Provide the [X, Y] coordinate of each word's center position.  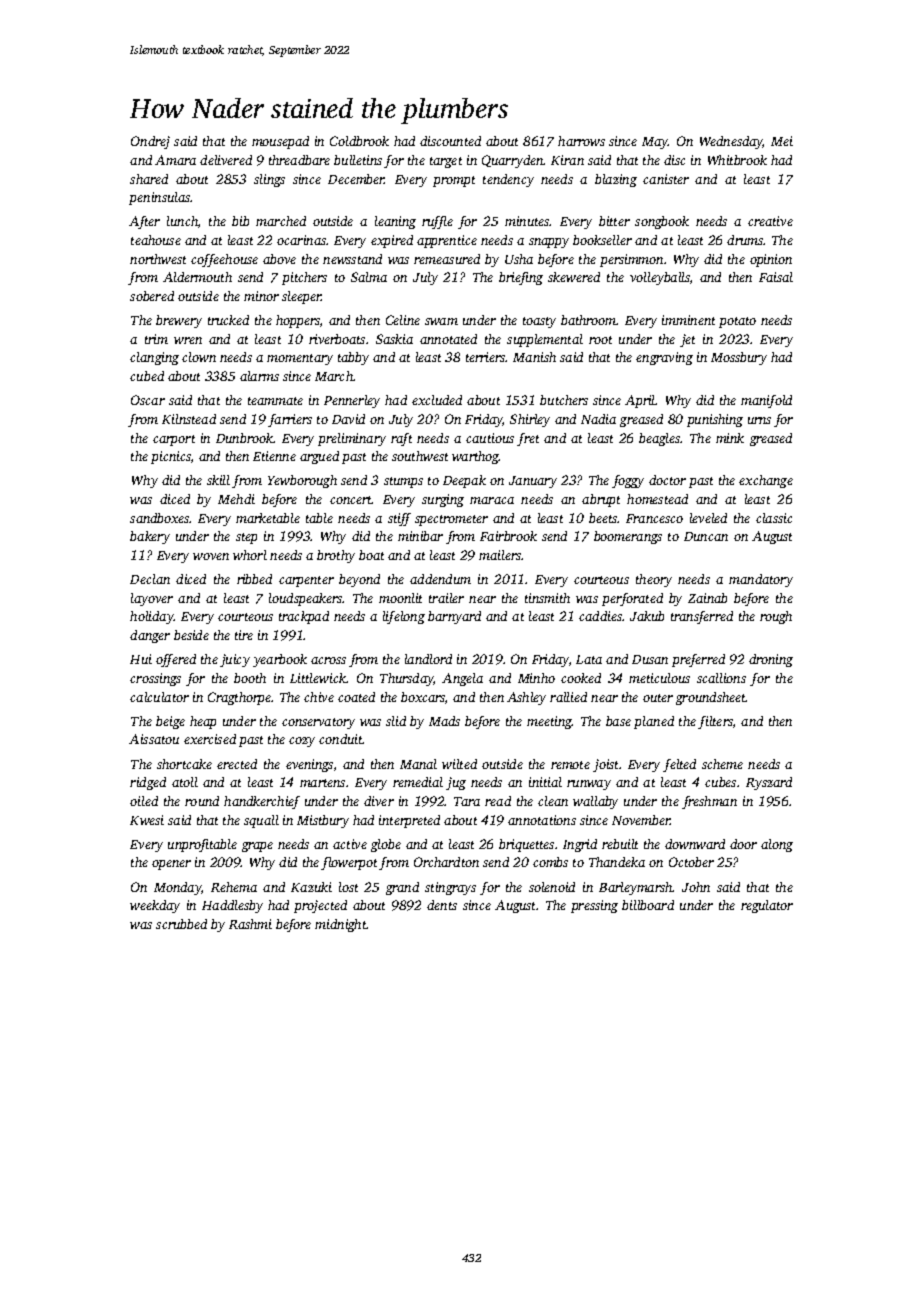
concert [351, 500]
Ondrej [150, 142]
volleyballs [660, 278]
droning [771, 660]
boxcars [423, 697]
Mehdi [236, 499]
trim [156, 339]
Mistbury [323, 821]
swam [441, 321]
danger [150, 636]
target [446, 162]
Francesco [654, 518]
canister [666, 179]
